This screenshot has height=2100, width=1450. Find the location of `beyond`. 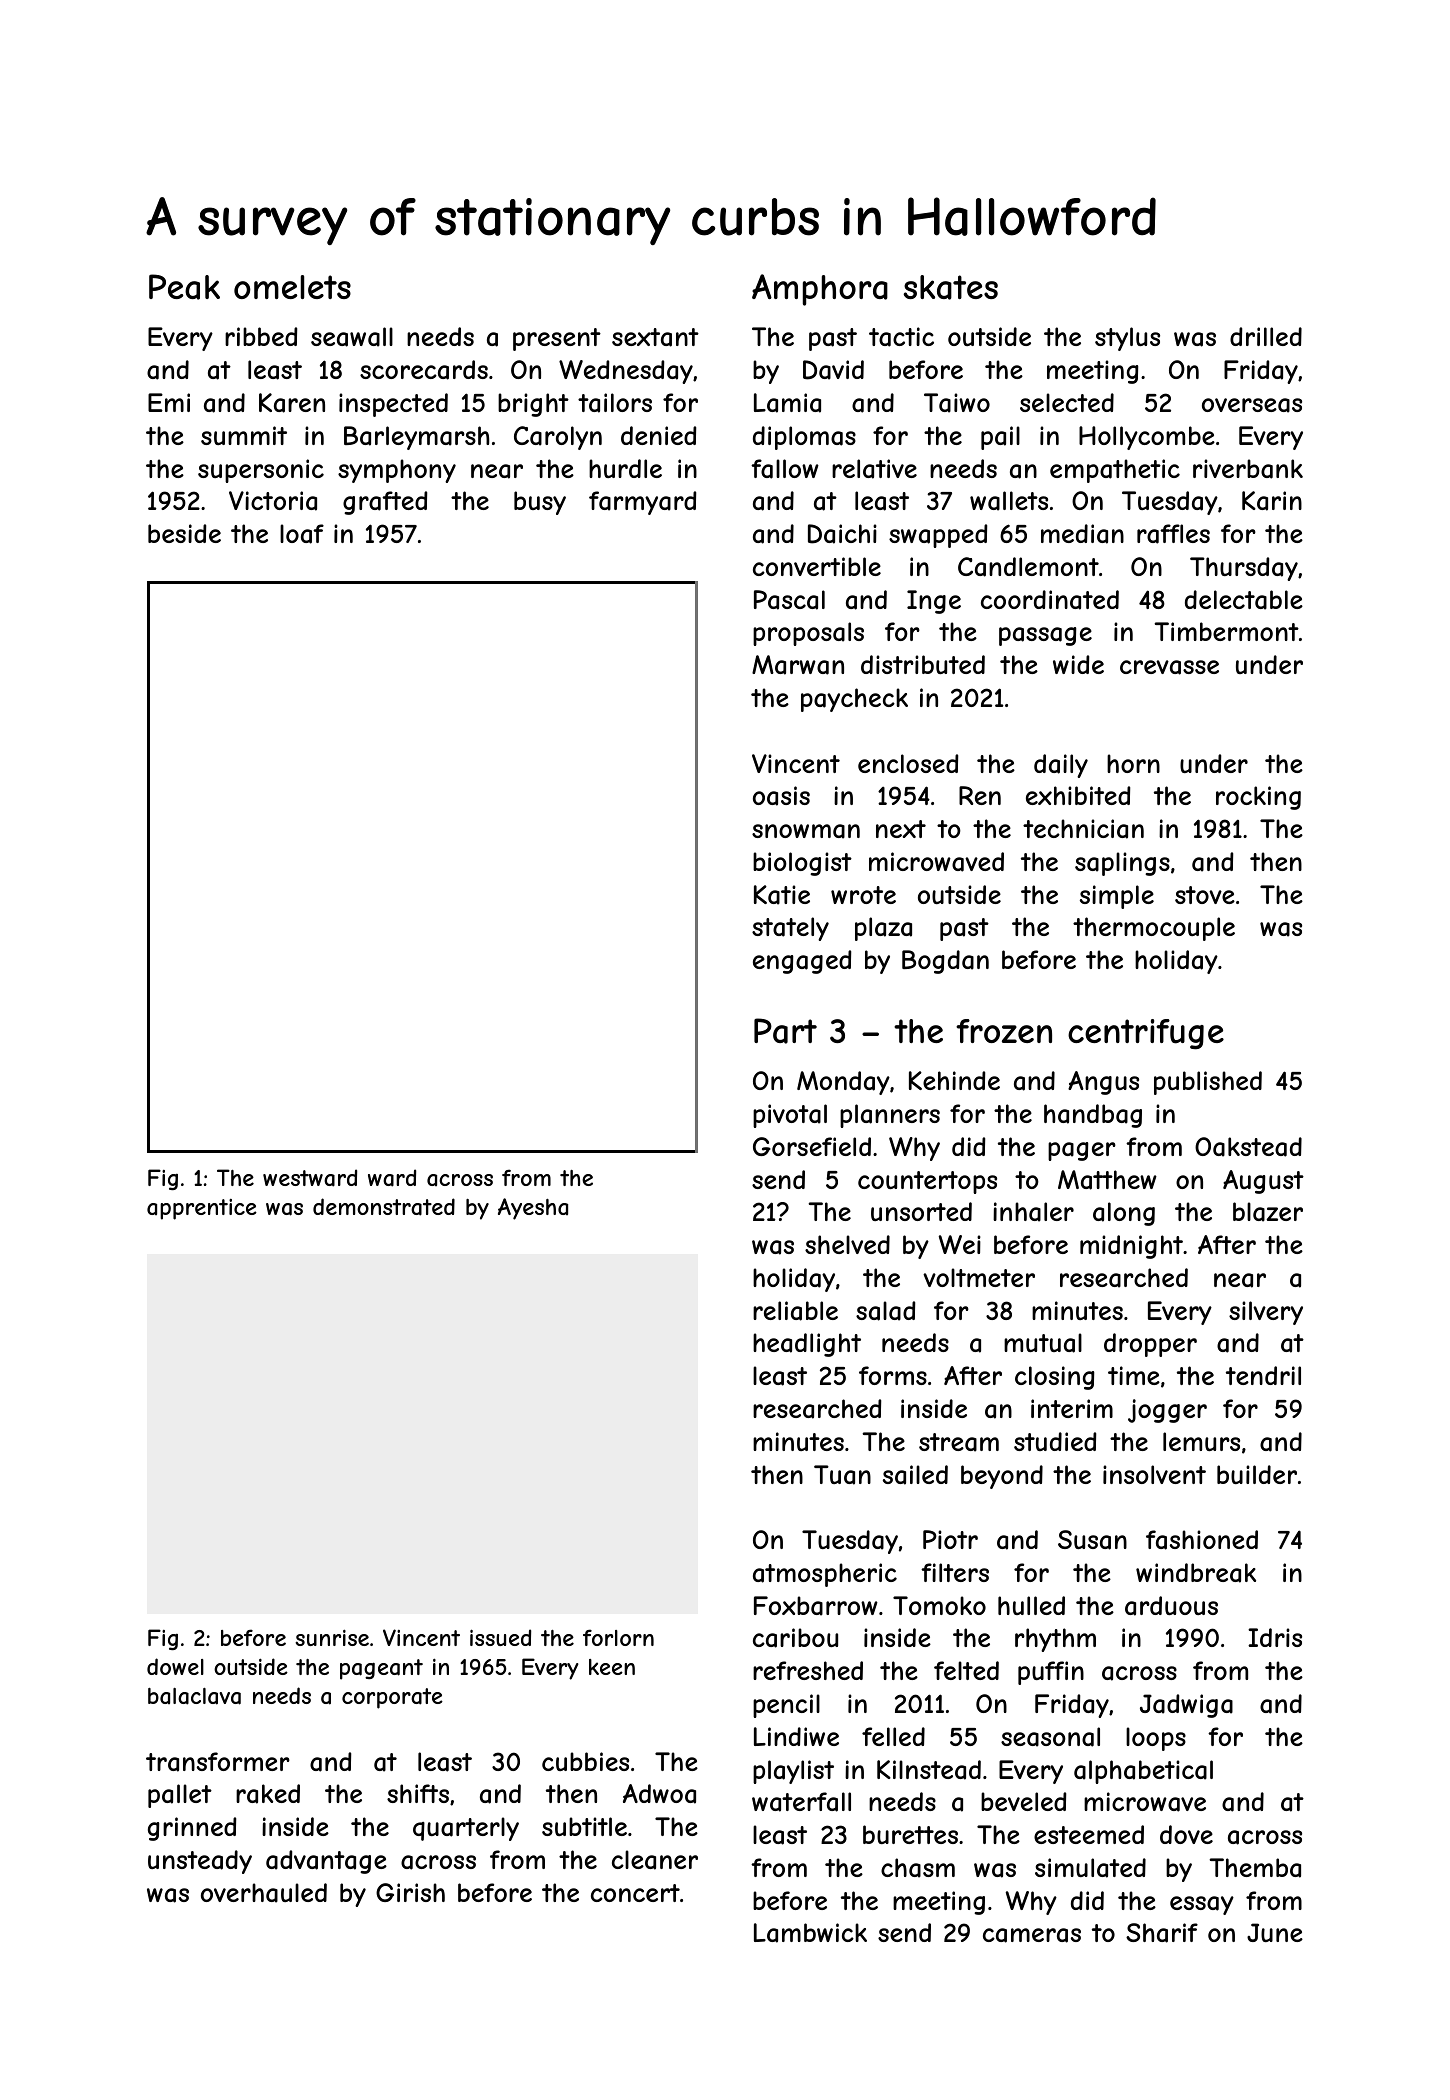

beyond is located at coordinates (1002, 1477).
